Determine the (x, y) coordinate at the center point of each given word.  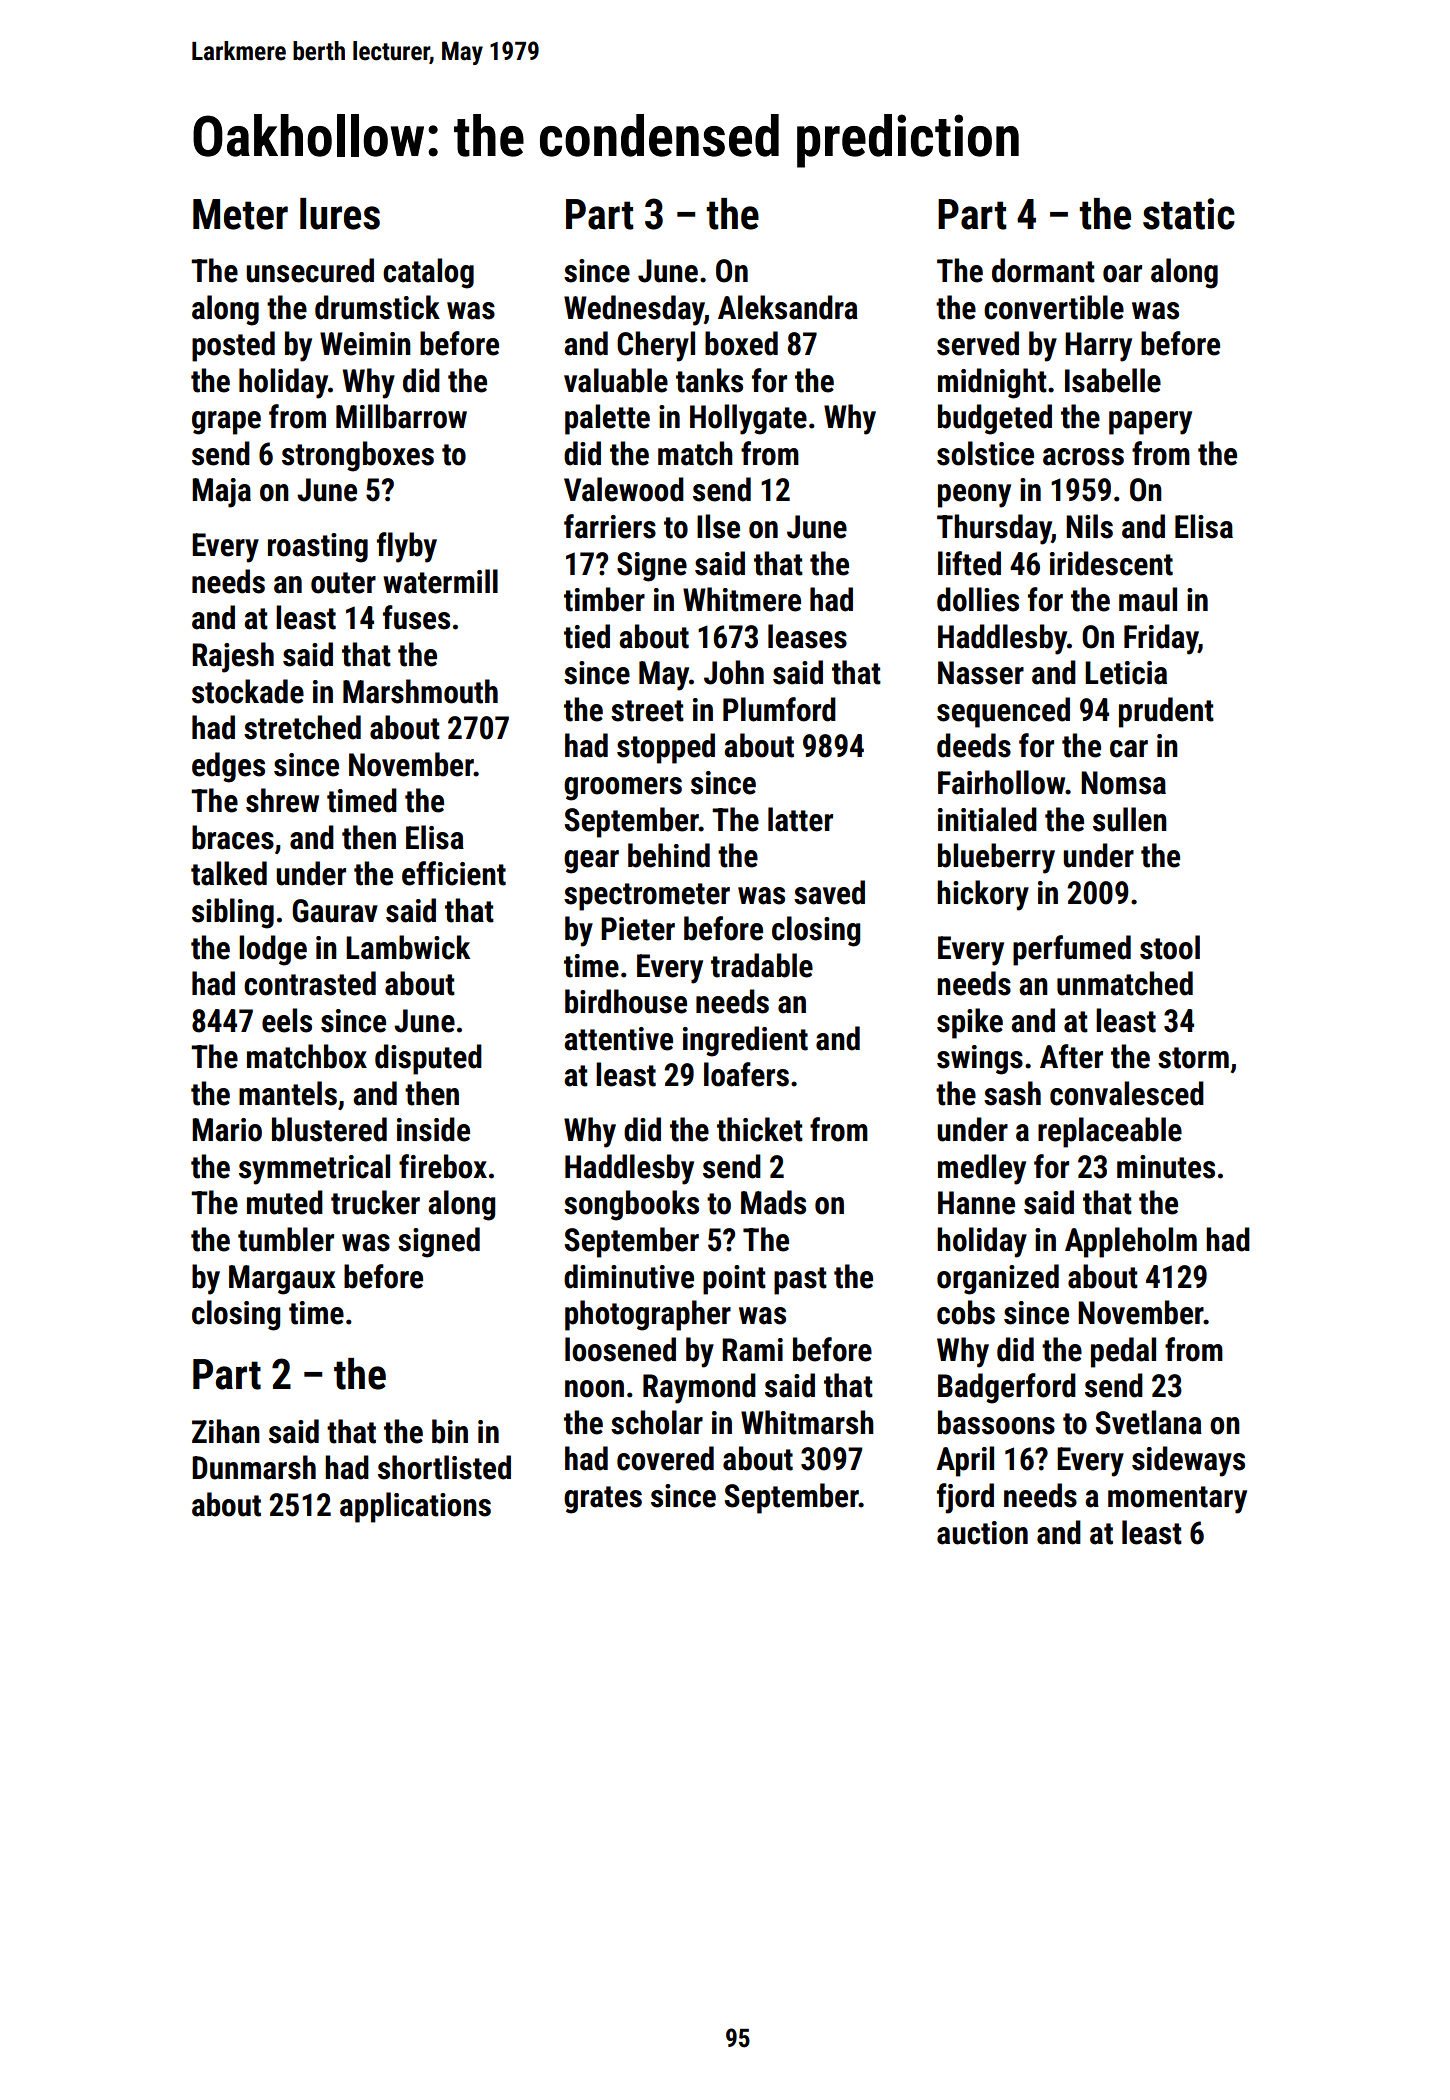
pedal (1123, 1352)
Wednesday (634, 310)
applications (415, 1507)
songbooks (631, 1205)
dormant (1043, 270)
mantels (288, 1093)
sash (1012, 1093)
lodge (273, 950)
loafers (746, 1074)
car (1129, 749)
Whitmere (742, 599)
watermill (440, 581)
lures (340, 214)
